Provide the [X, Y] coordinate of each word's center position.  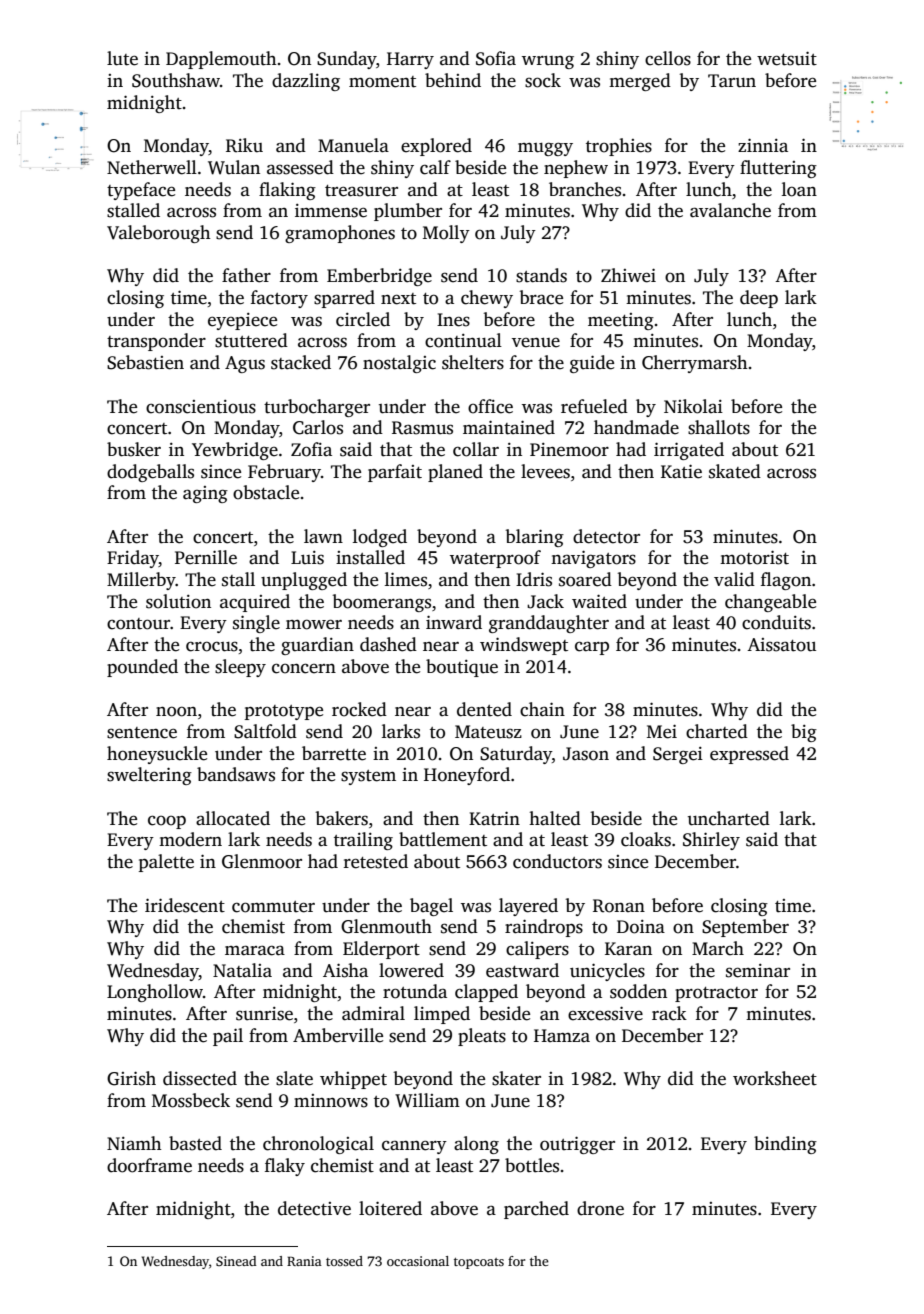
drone [600, 1208]
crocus [212, 646]
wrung [548, 62]
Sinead [236, 1261]
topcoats [479, 1263]
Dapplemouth [221, 60]
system [368, 777]
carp [592, 648]
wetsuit [787, 58]
